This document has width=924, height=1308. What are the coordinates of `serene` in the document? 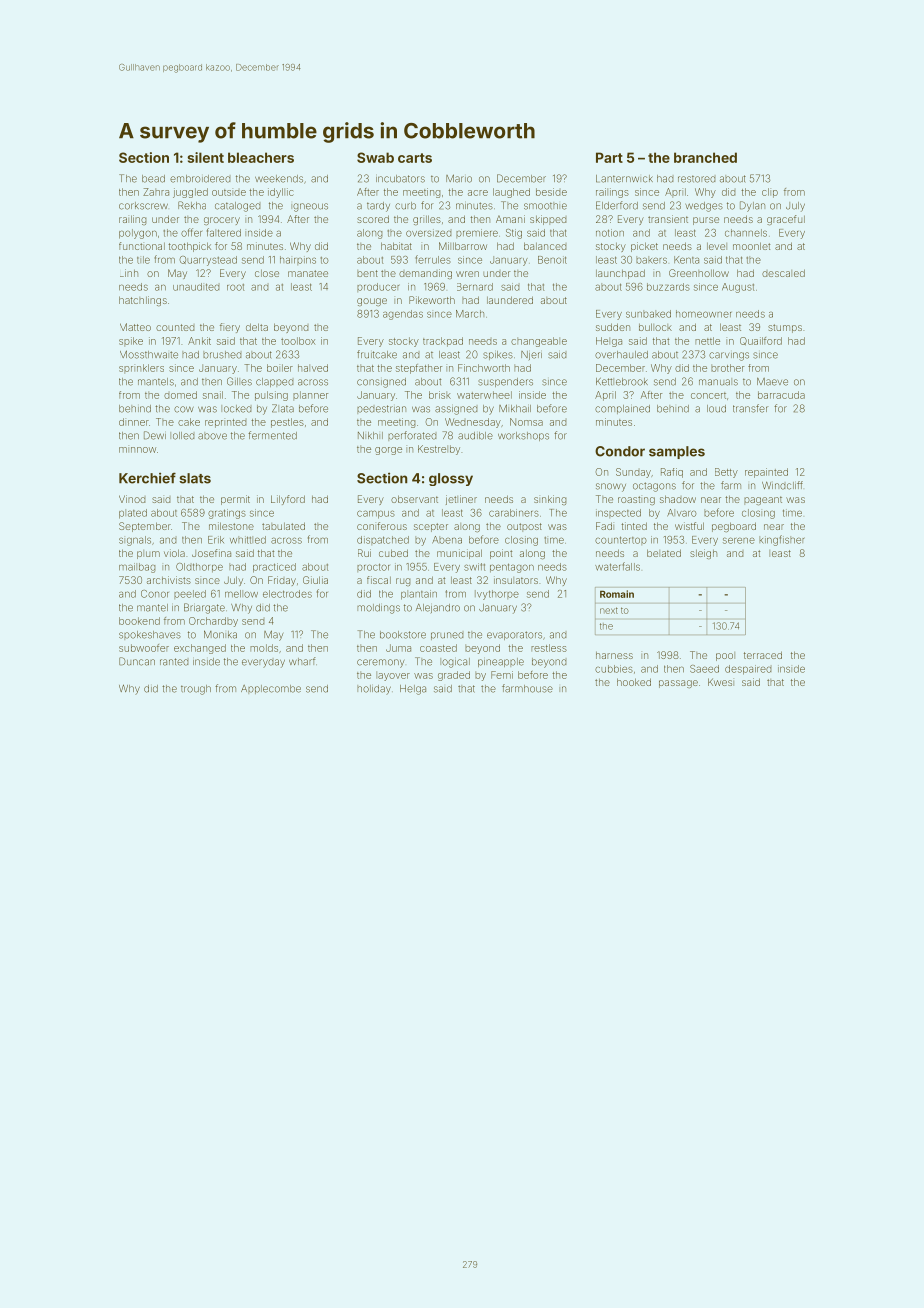 It's located at (739, 540).
